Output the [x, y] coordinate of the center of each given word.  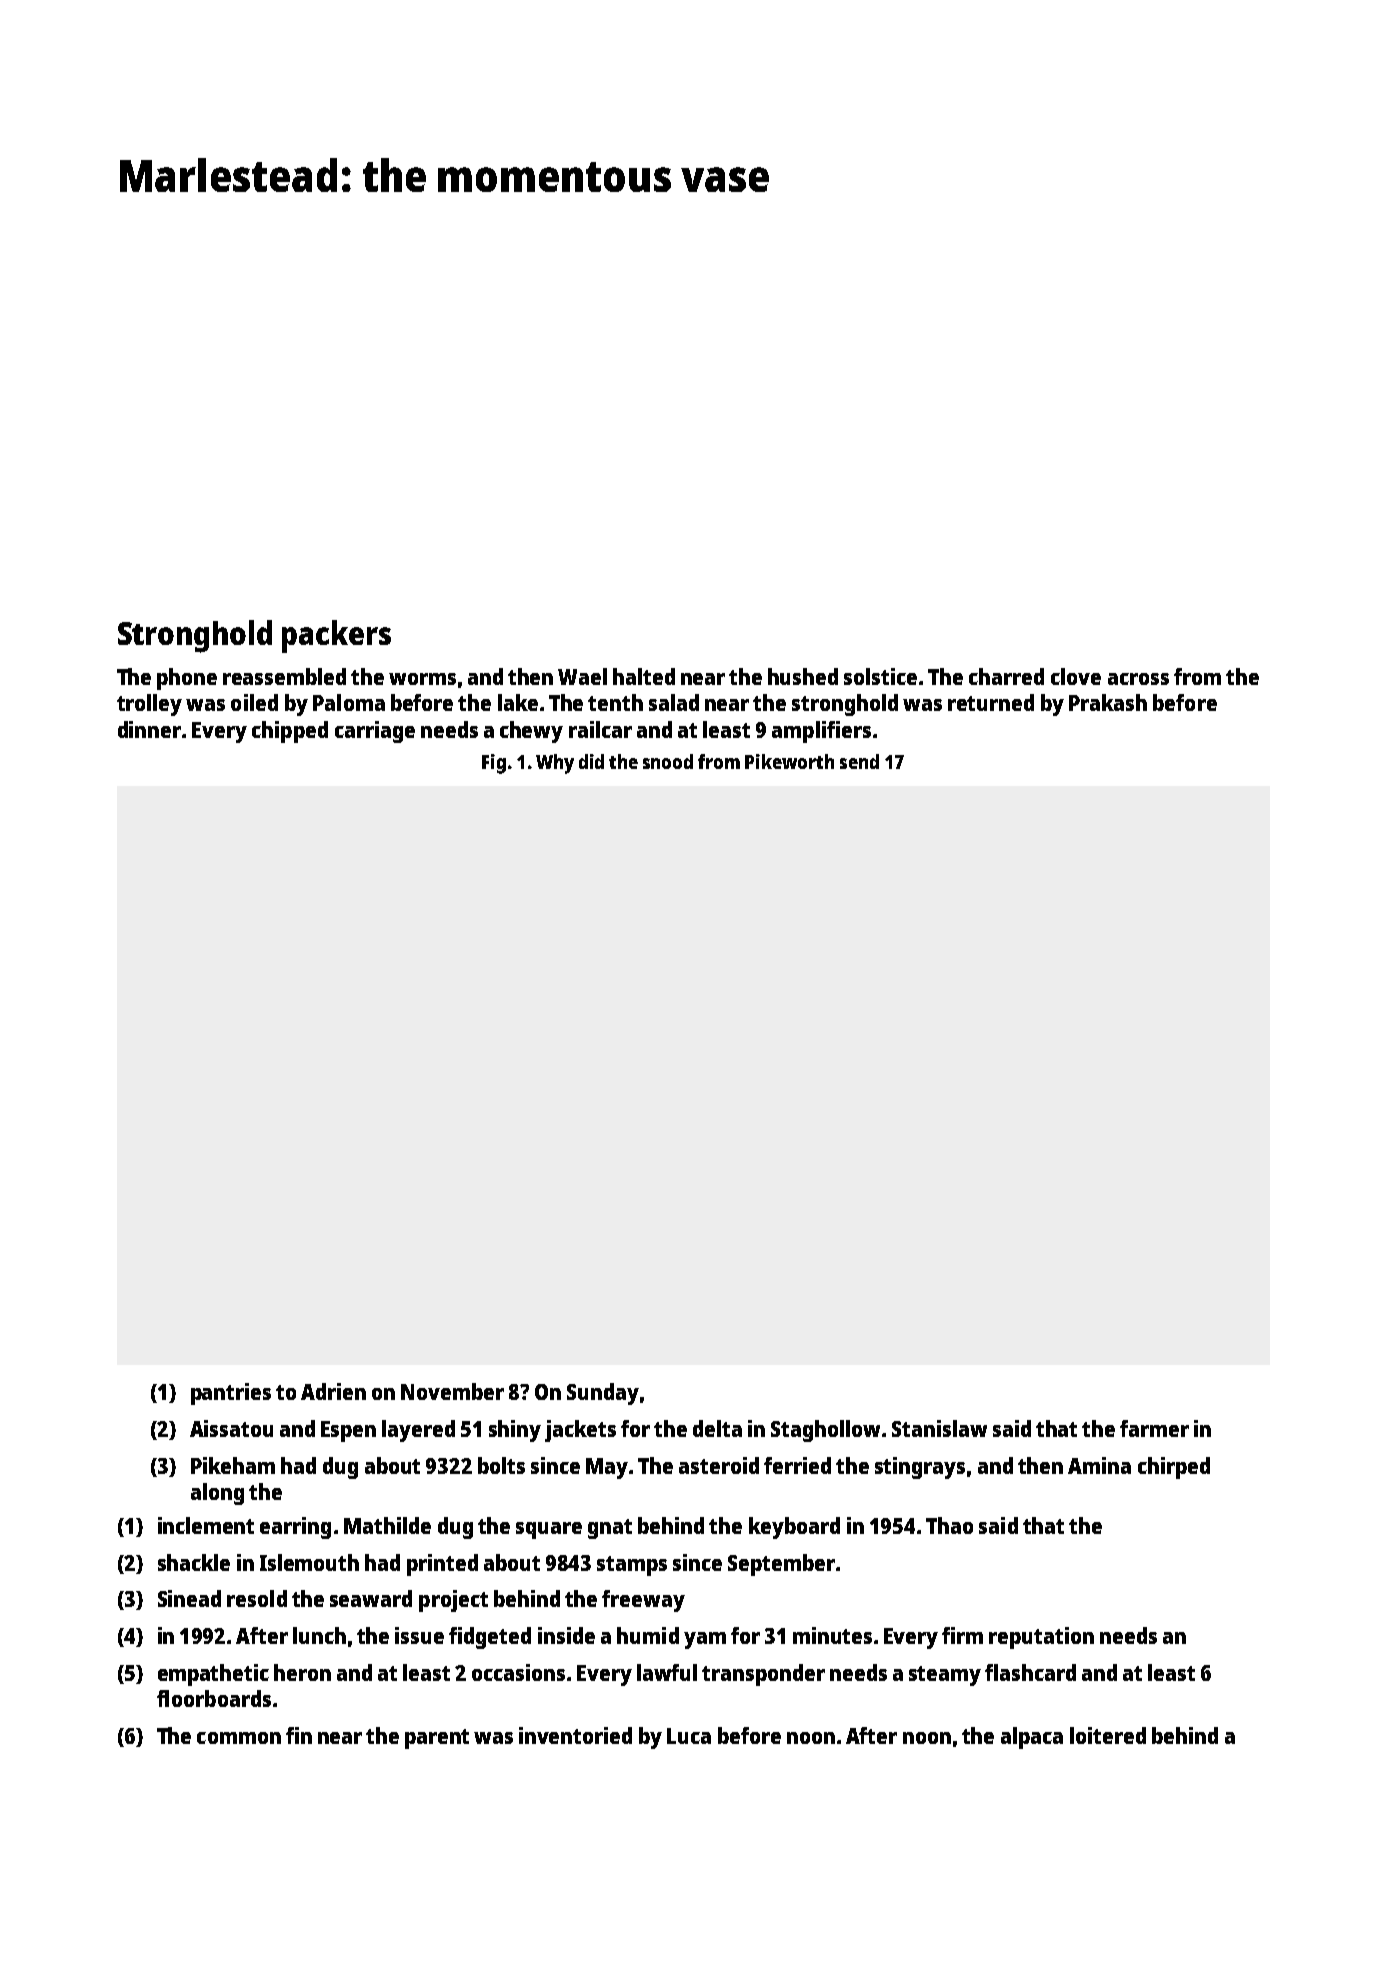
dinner [149, 729]
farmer [1154, 1428]
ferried [797, 1465]
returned [991, 702]
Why [555, 764]
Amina [1099, 1465]
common [239, 1738]
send [859, 761]
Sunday [603, 1394]
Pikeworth [789, 761]
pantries [231, 1394]
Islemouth [309, 1562]
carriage [375, 732]
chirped [1174, 1468]
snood [668, 761]
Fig [494, 764]
